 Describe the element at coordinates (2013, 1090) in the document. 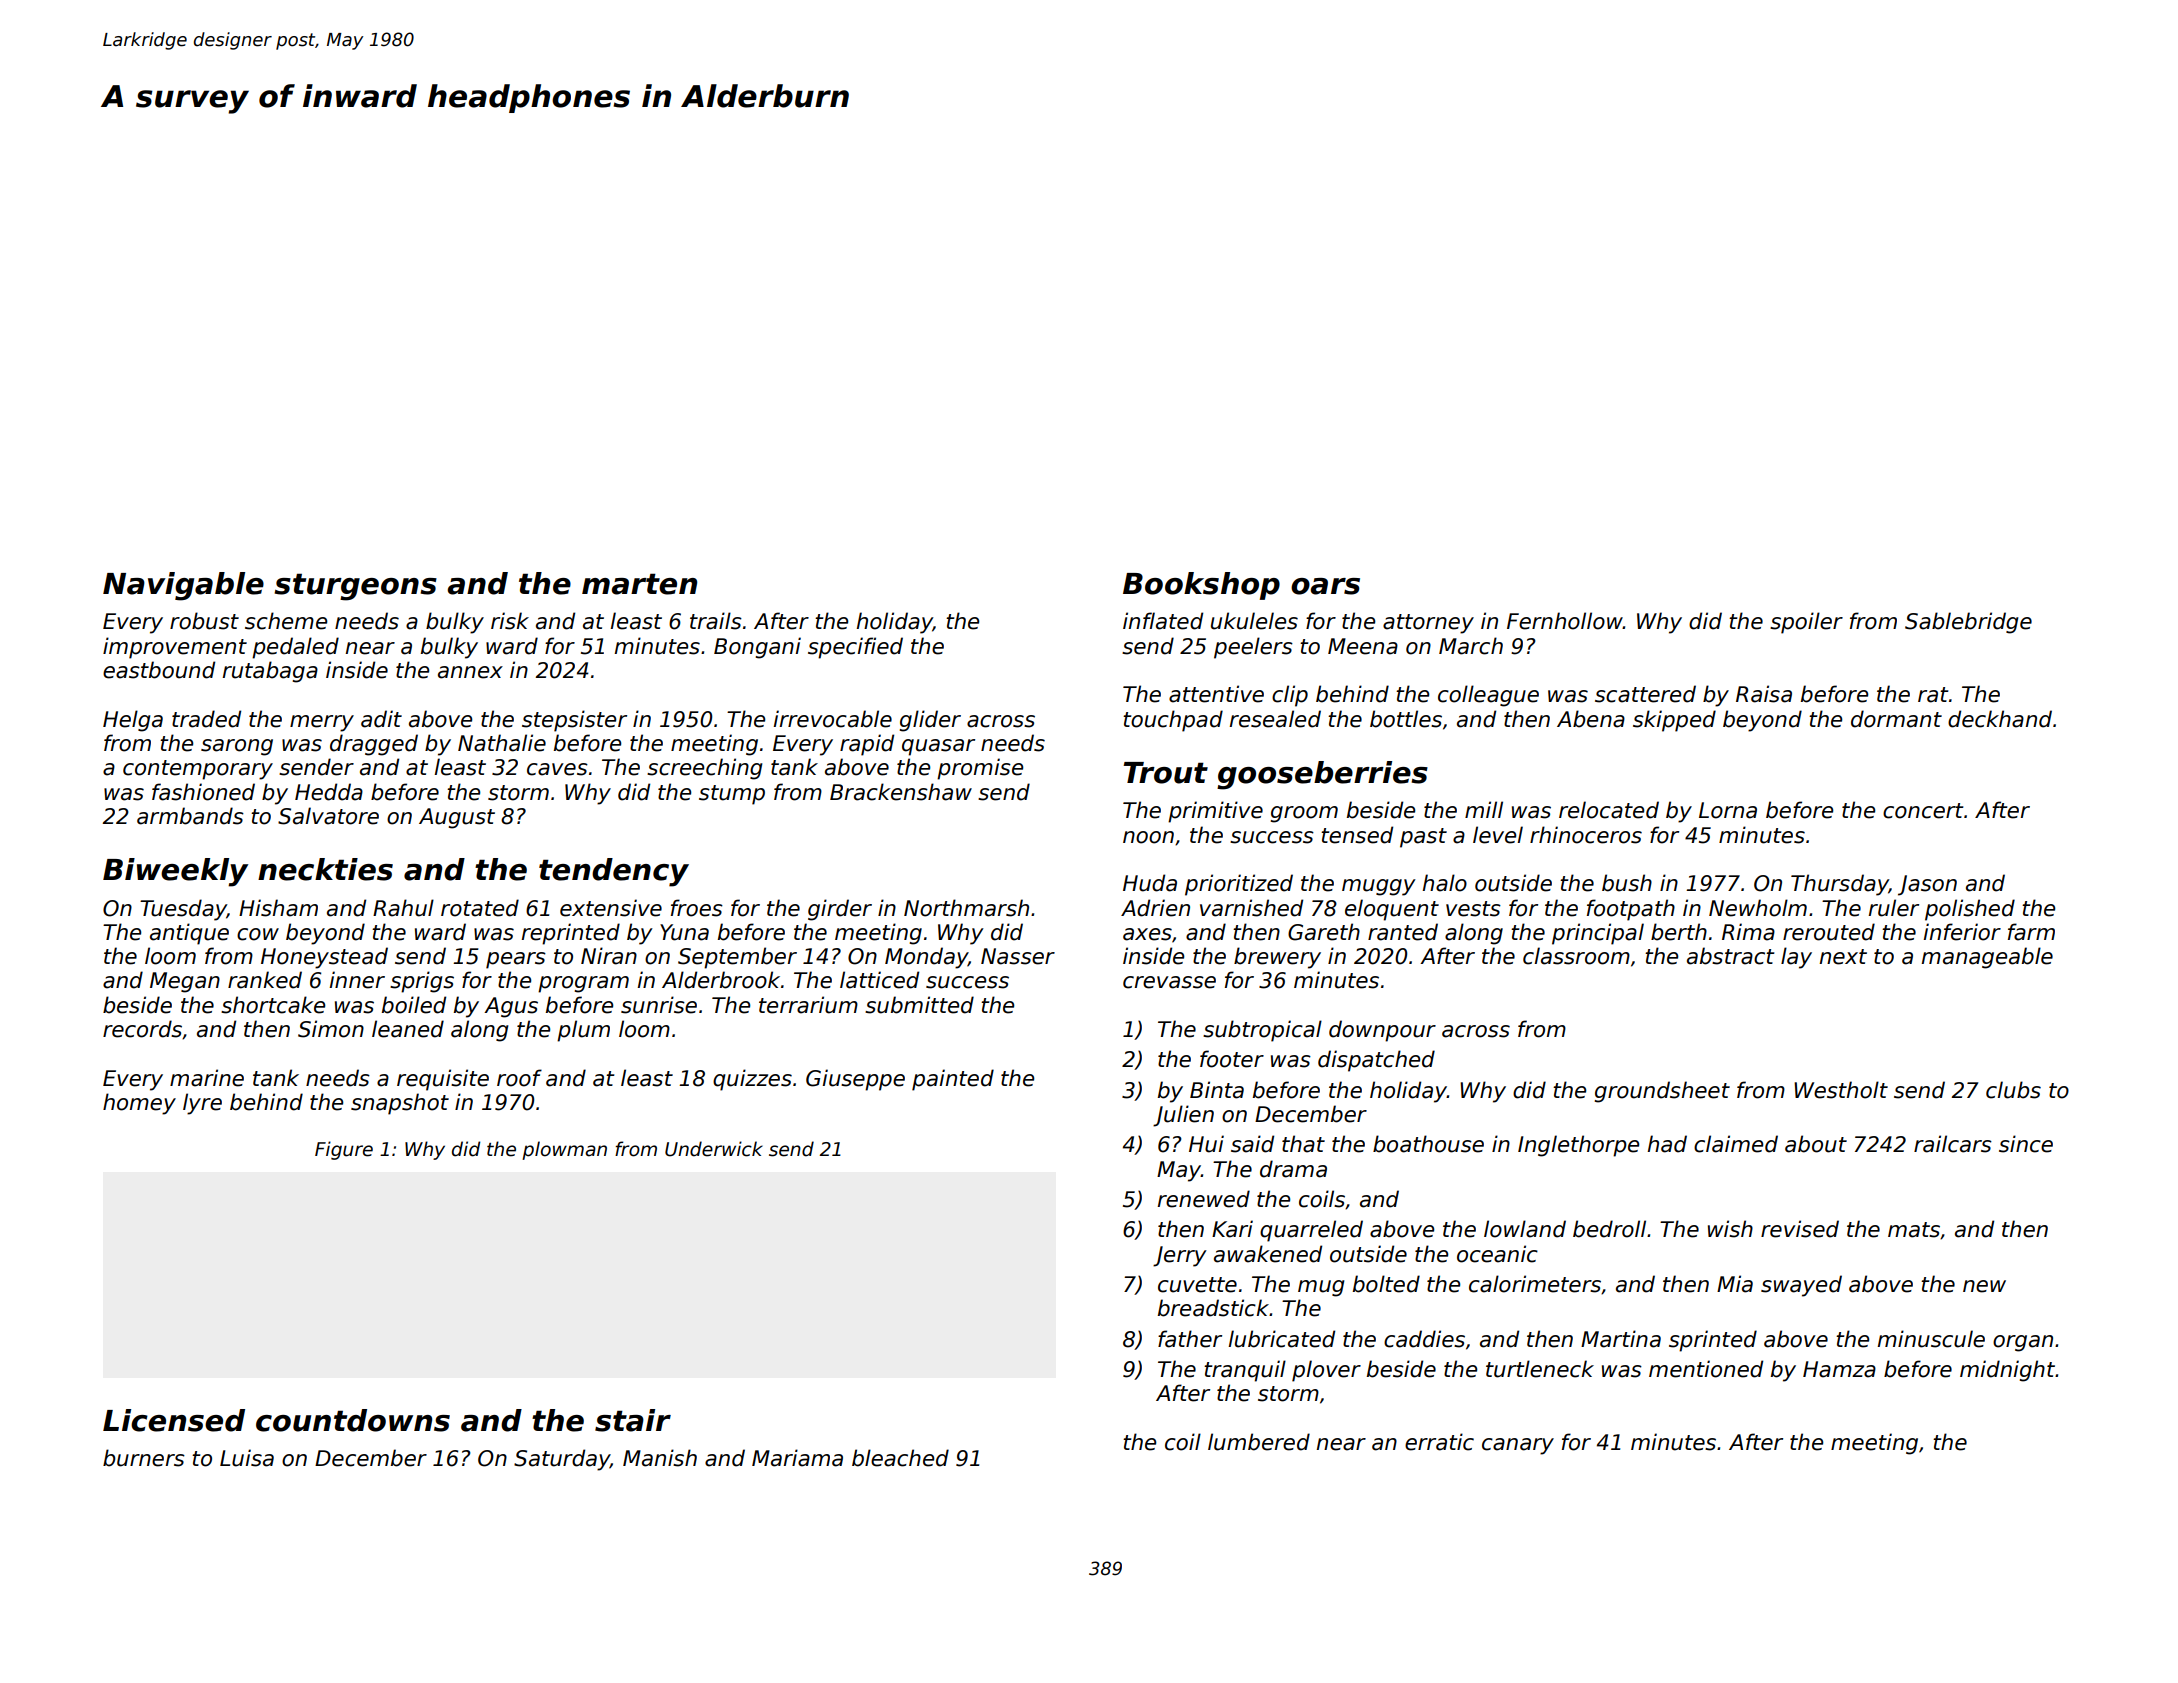

I see `clubs` at that location.
